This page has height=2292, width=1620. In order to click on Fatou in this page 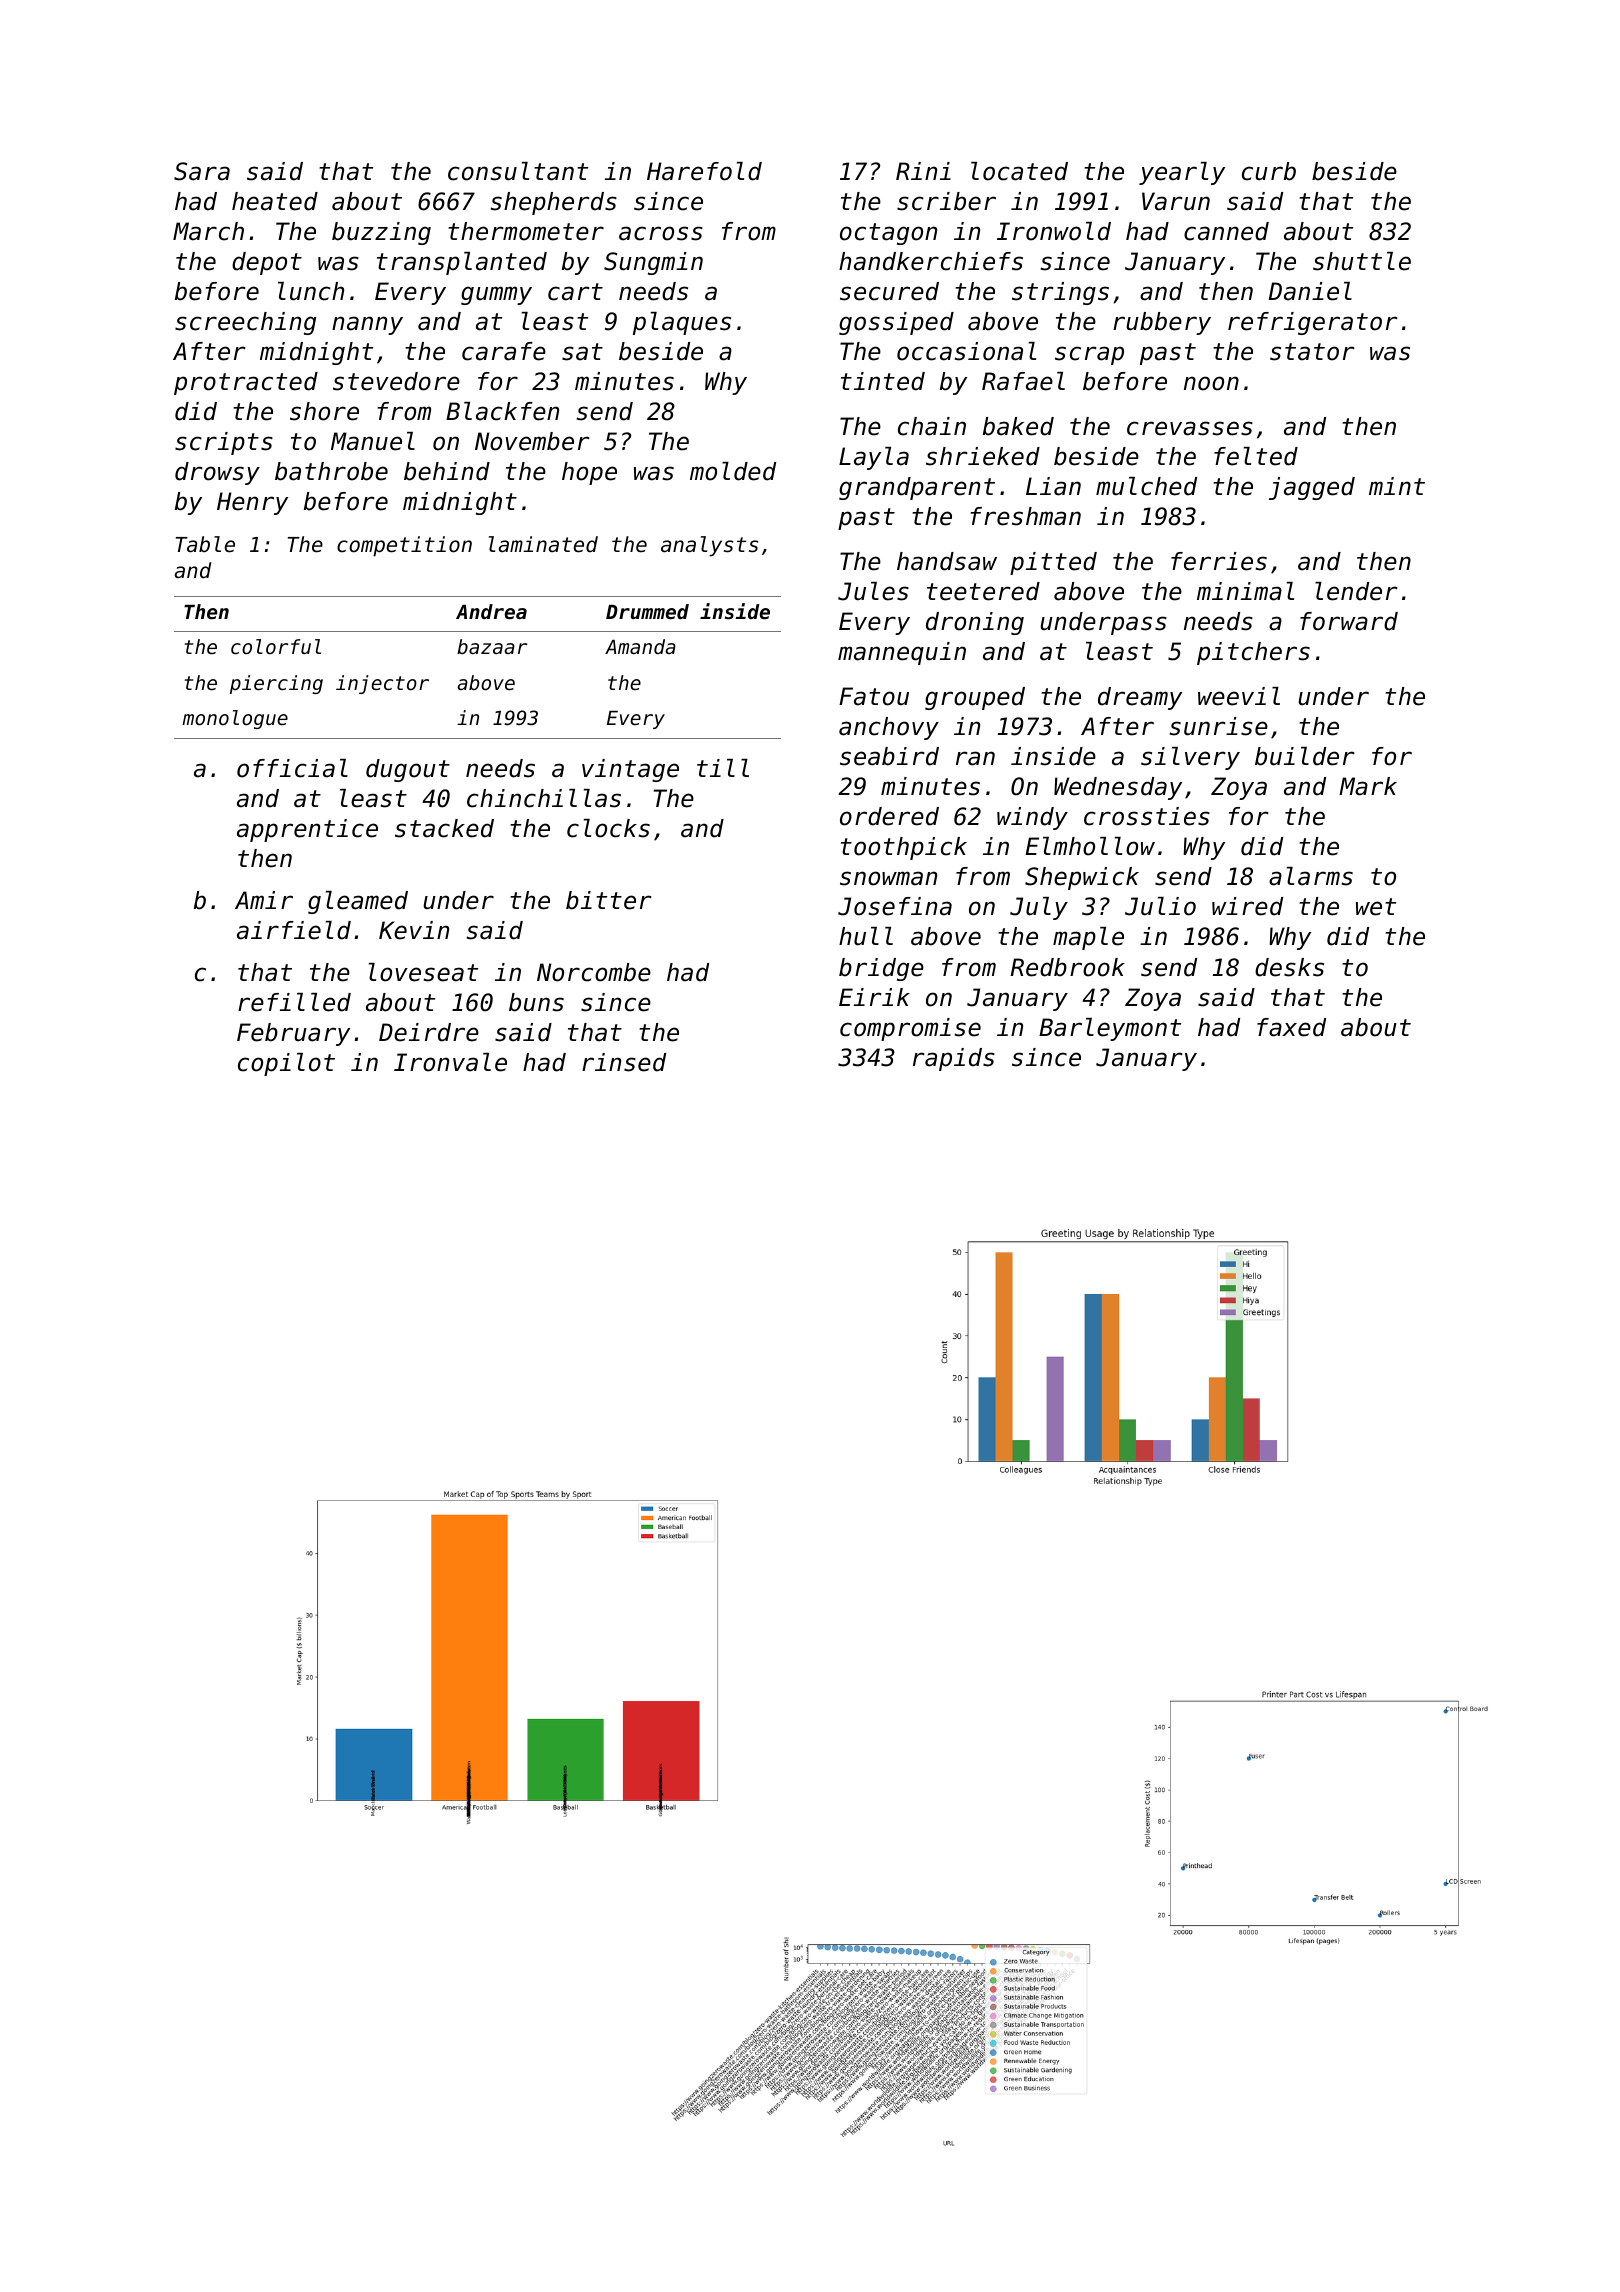, I will do `click(874, 696)`.
